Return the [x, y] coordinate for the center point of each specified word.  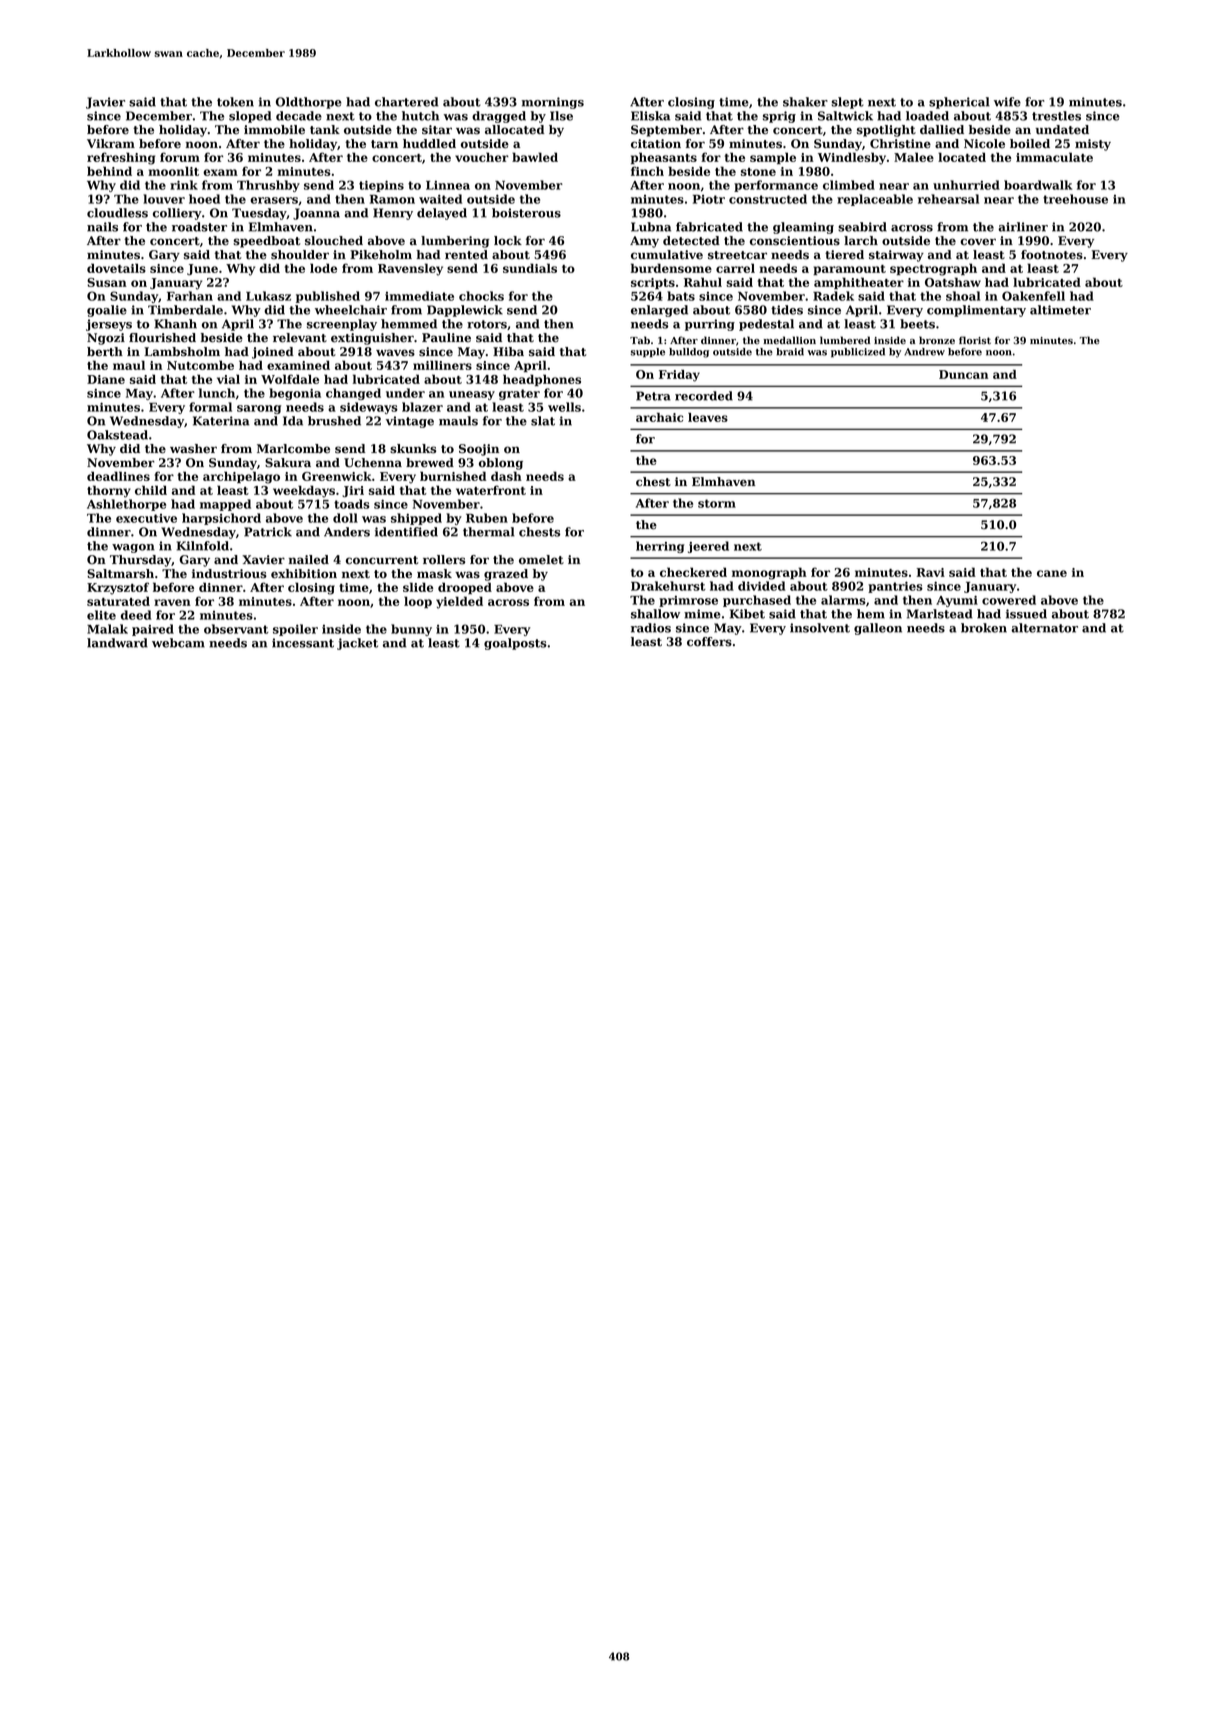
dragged [499, 117]
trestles [1056, 116]
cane [1052, 573]
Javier [105, 103]
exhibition [304, 574]
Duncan [963, 374]
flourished [162, 338]
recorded [704, 396]
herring [660, 547]
